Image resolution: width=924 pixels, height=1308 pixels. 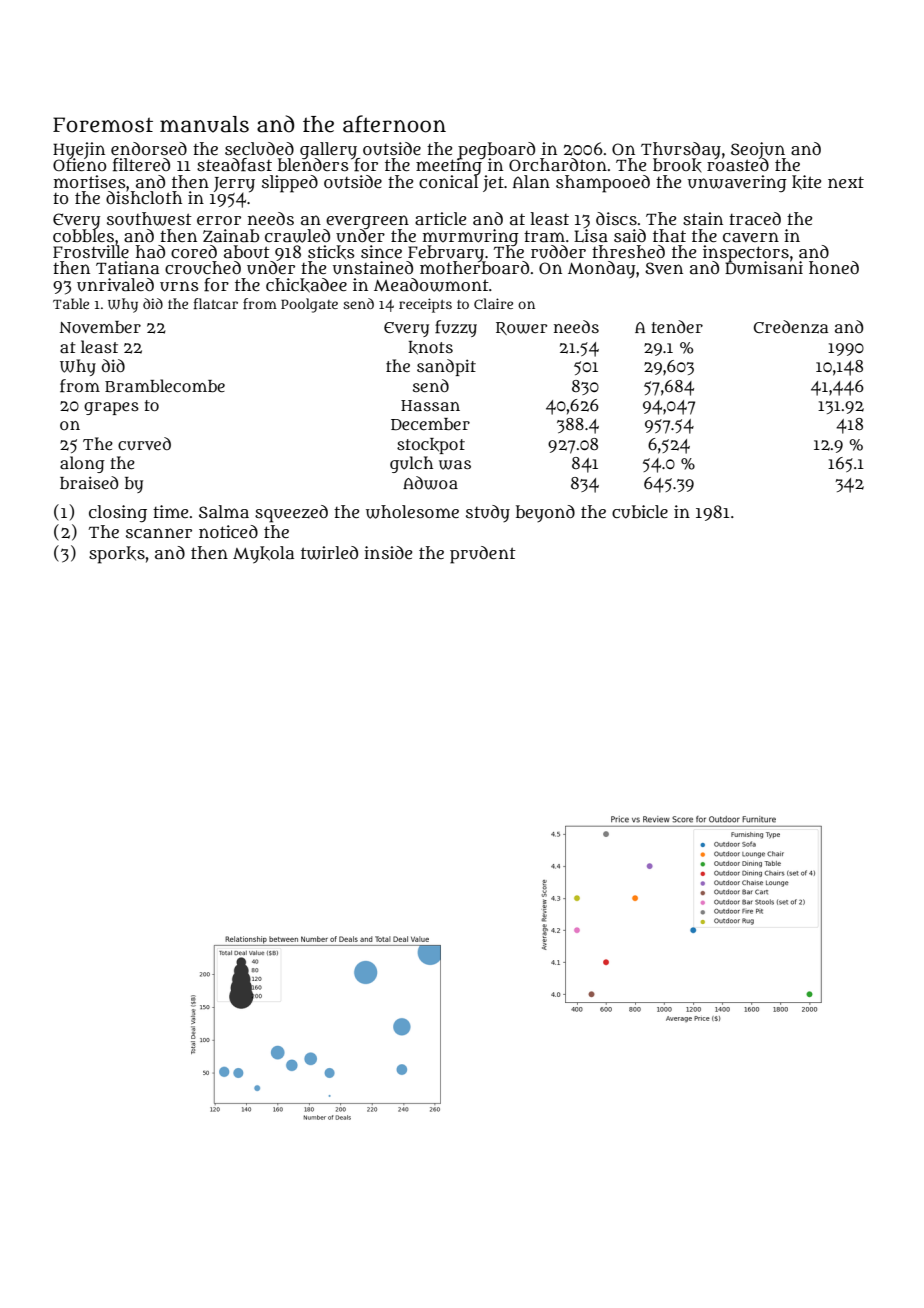 I want to click on since, so click(x=381, y=251).
